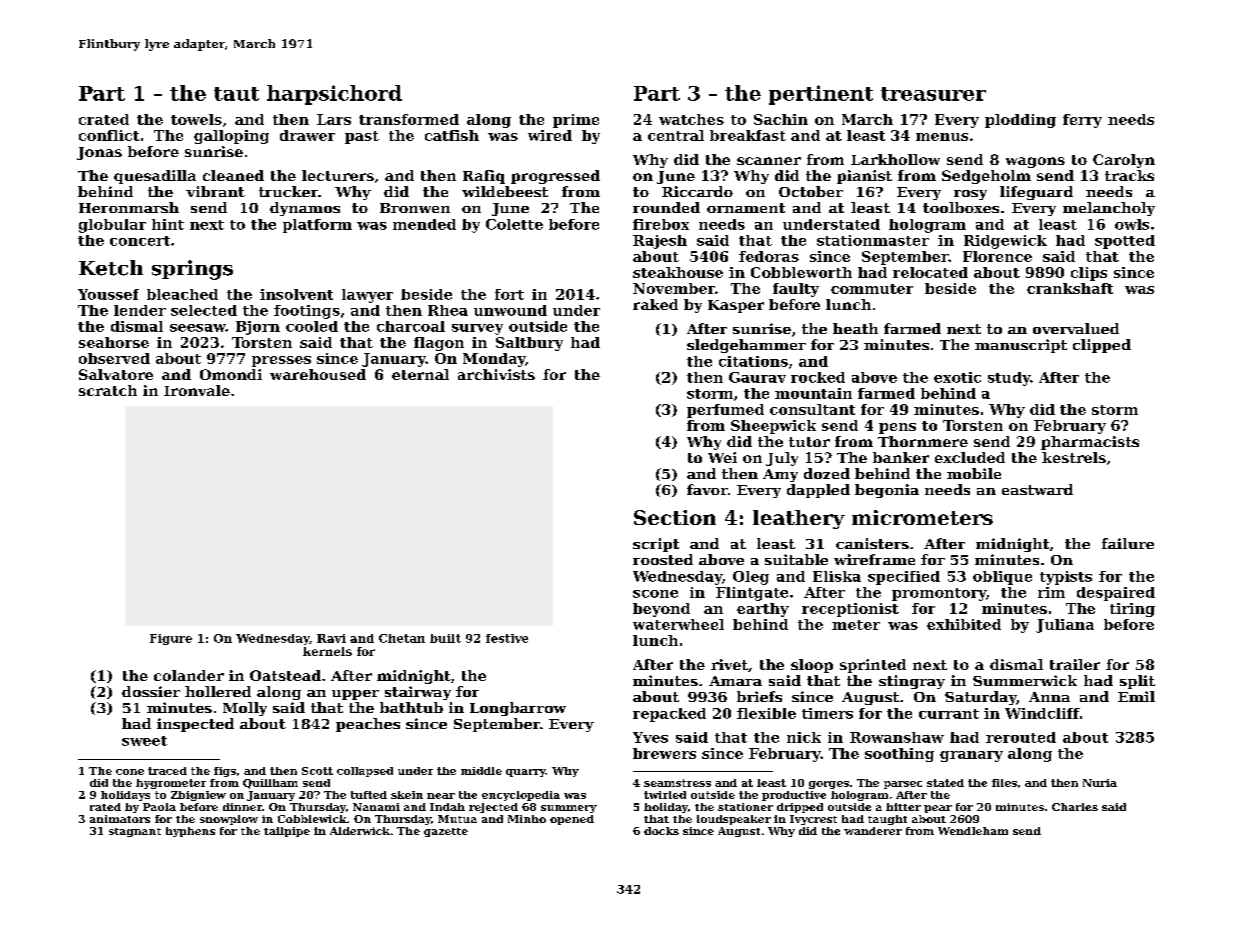 This page has height=952, width=1233. Describe the element at coordinates (903, 807) in the page. I see `bitter` at that location.
